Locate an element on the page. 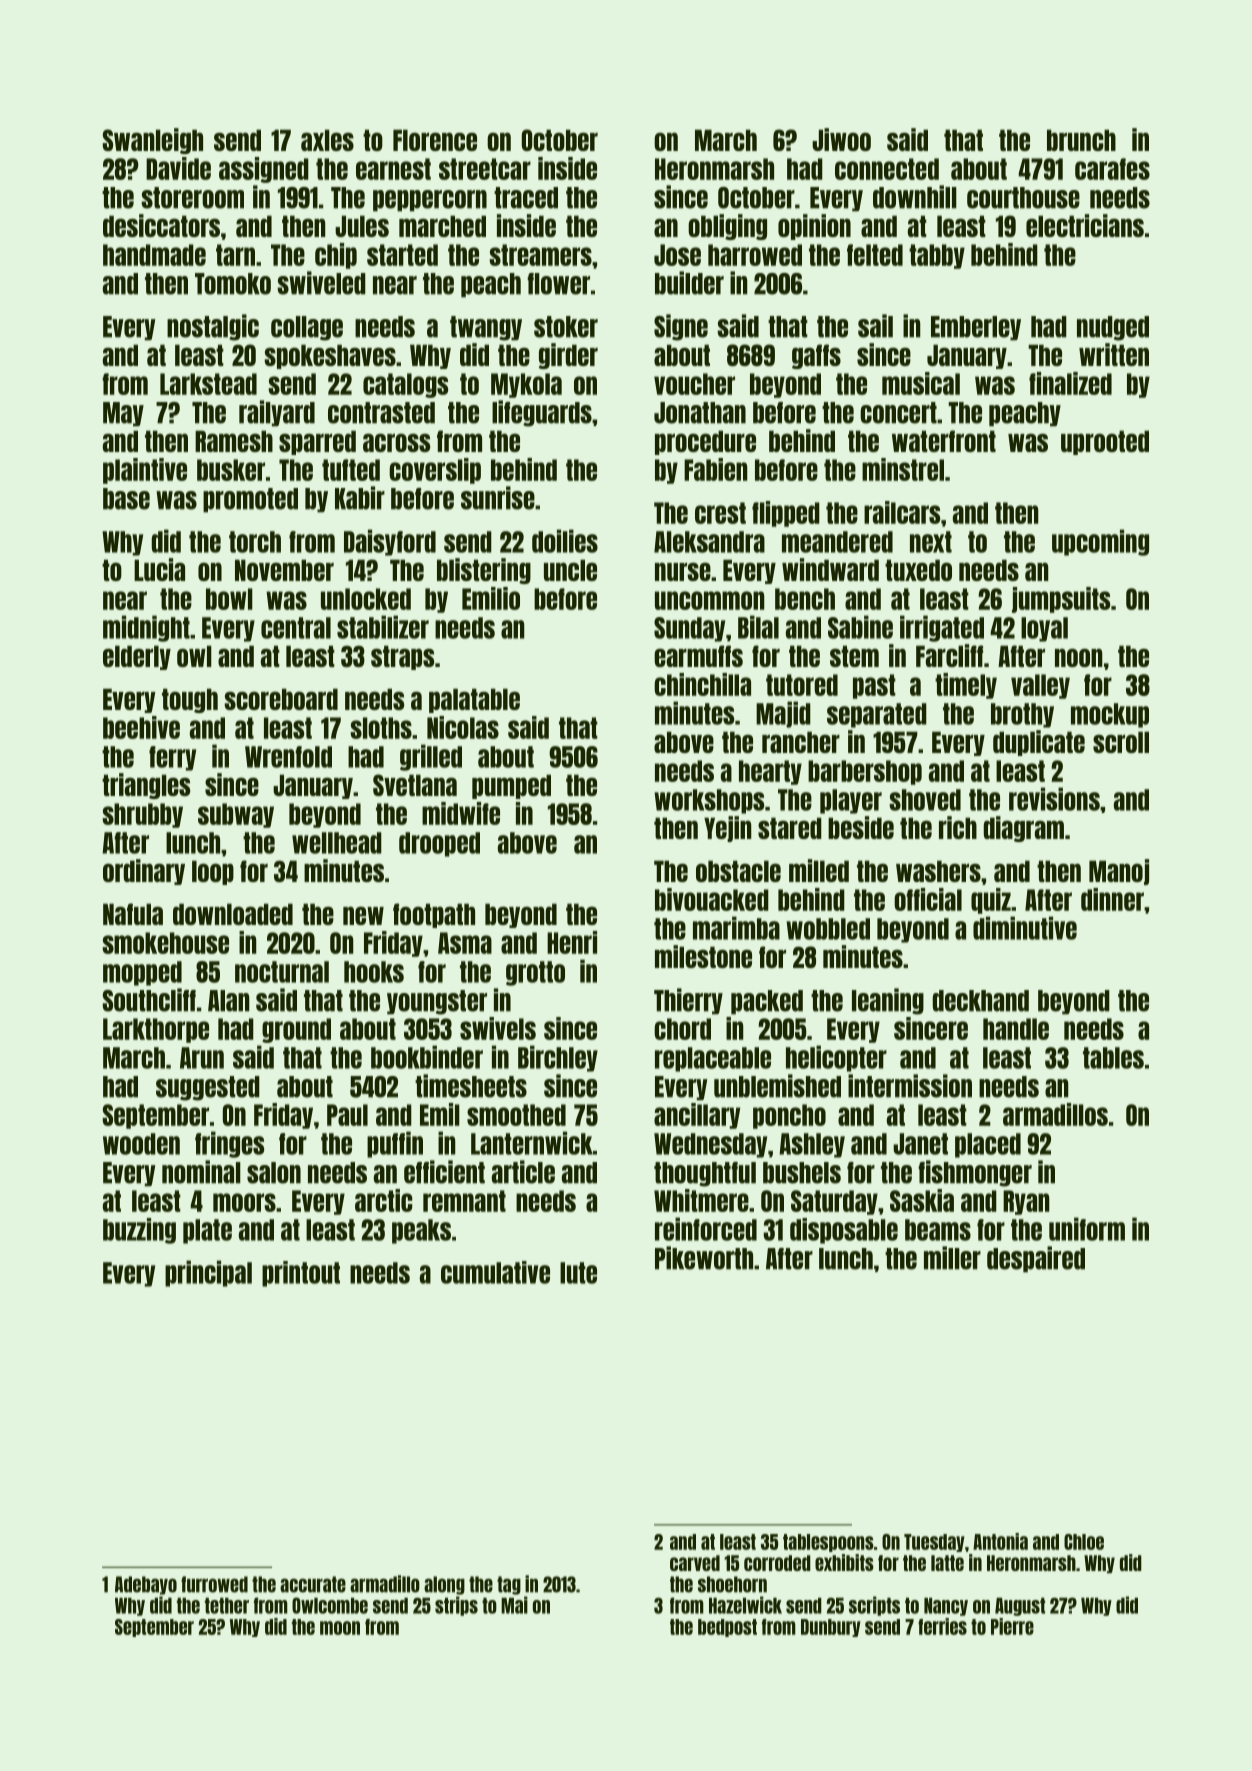 The image size is (1252, 1771). shoved is located at coordinates (925, 800).
